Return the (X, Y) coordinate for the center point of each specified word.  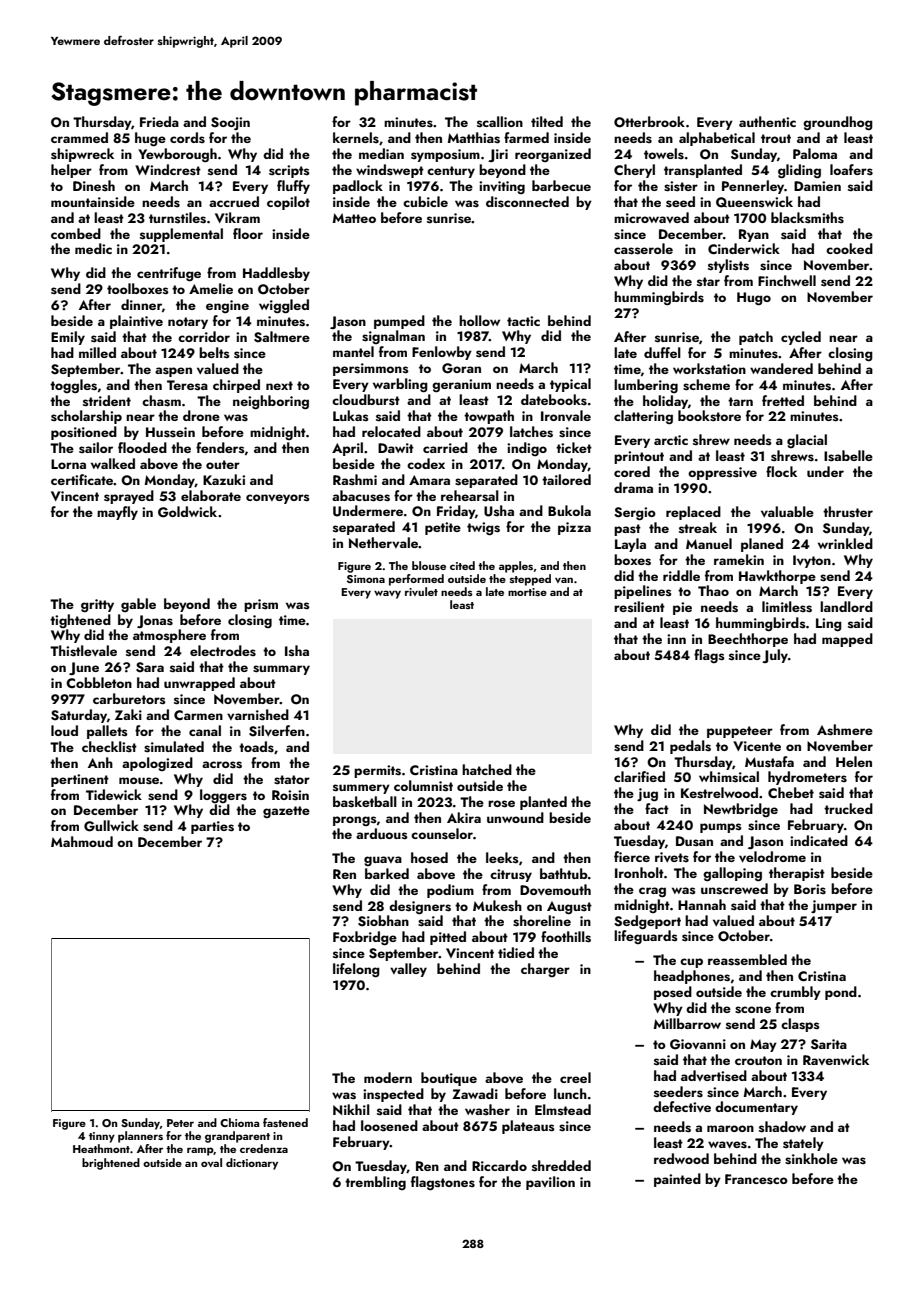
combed (76, 233)
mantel (353, 351)
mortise (527, 592)
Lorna (68, 464)
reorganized (553, 155)
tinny (102, 1137)
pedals (690, 747)
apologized (157, 764)
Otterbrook (649, 122)
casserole (643, 249)
